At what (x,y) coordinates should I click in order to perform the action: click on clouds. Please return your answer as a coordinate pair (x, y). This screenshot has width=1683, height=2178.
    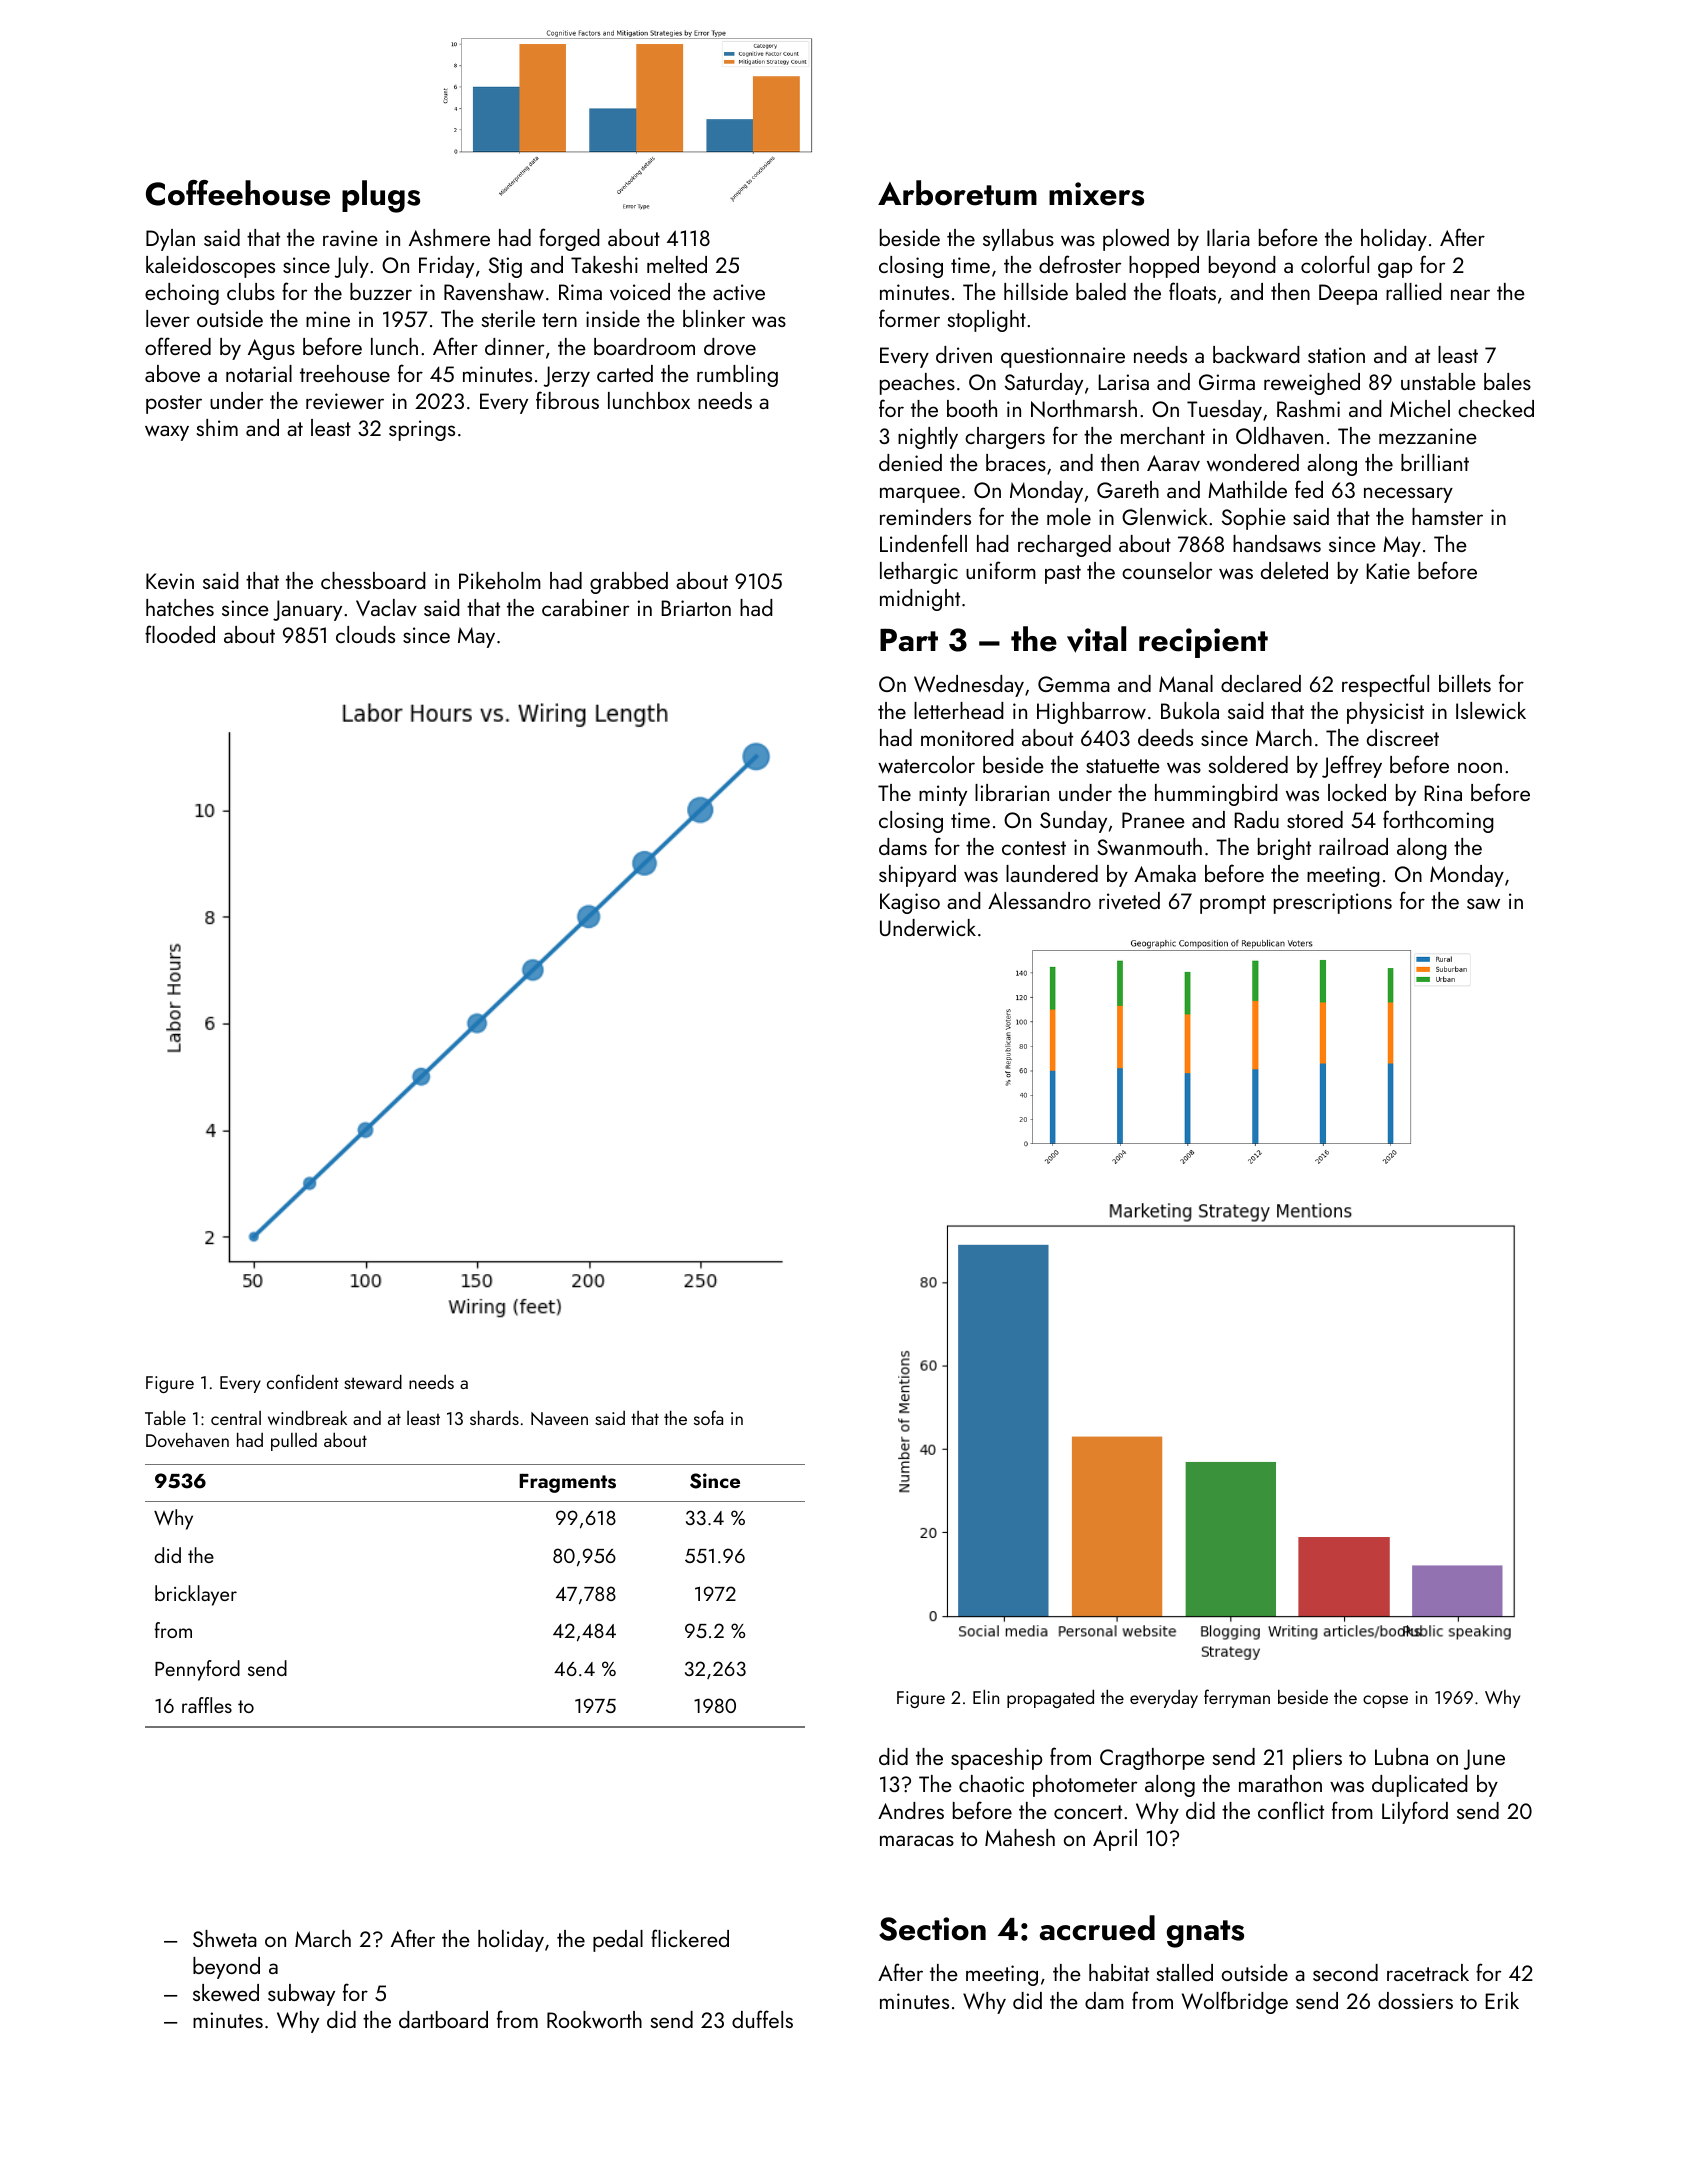
    Looking at the image, I should click on (365, 634).
